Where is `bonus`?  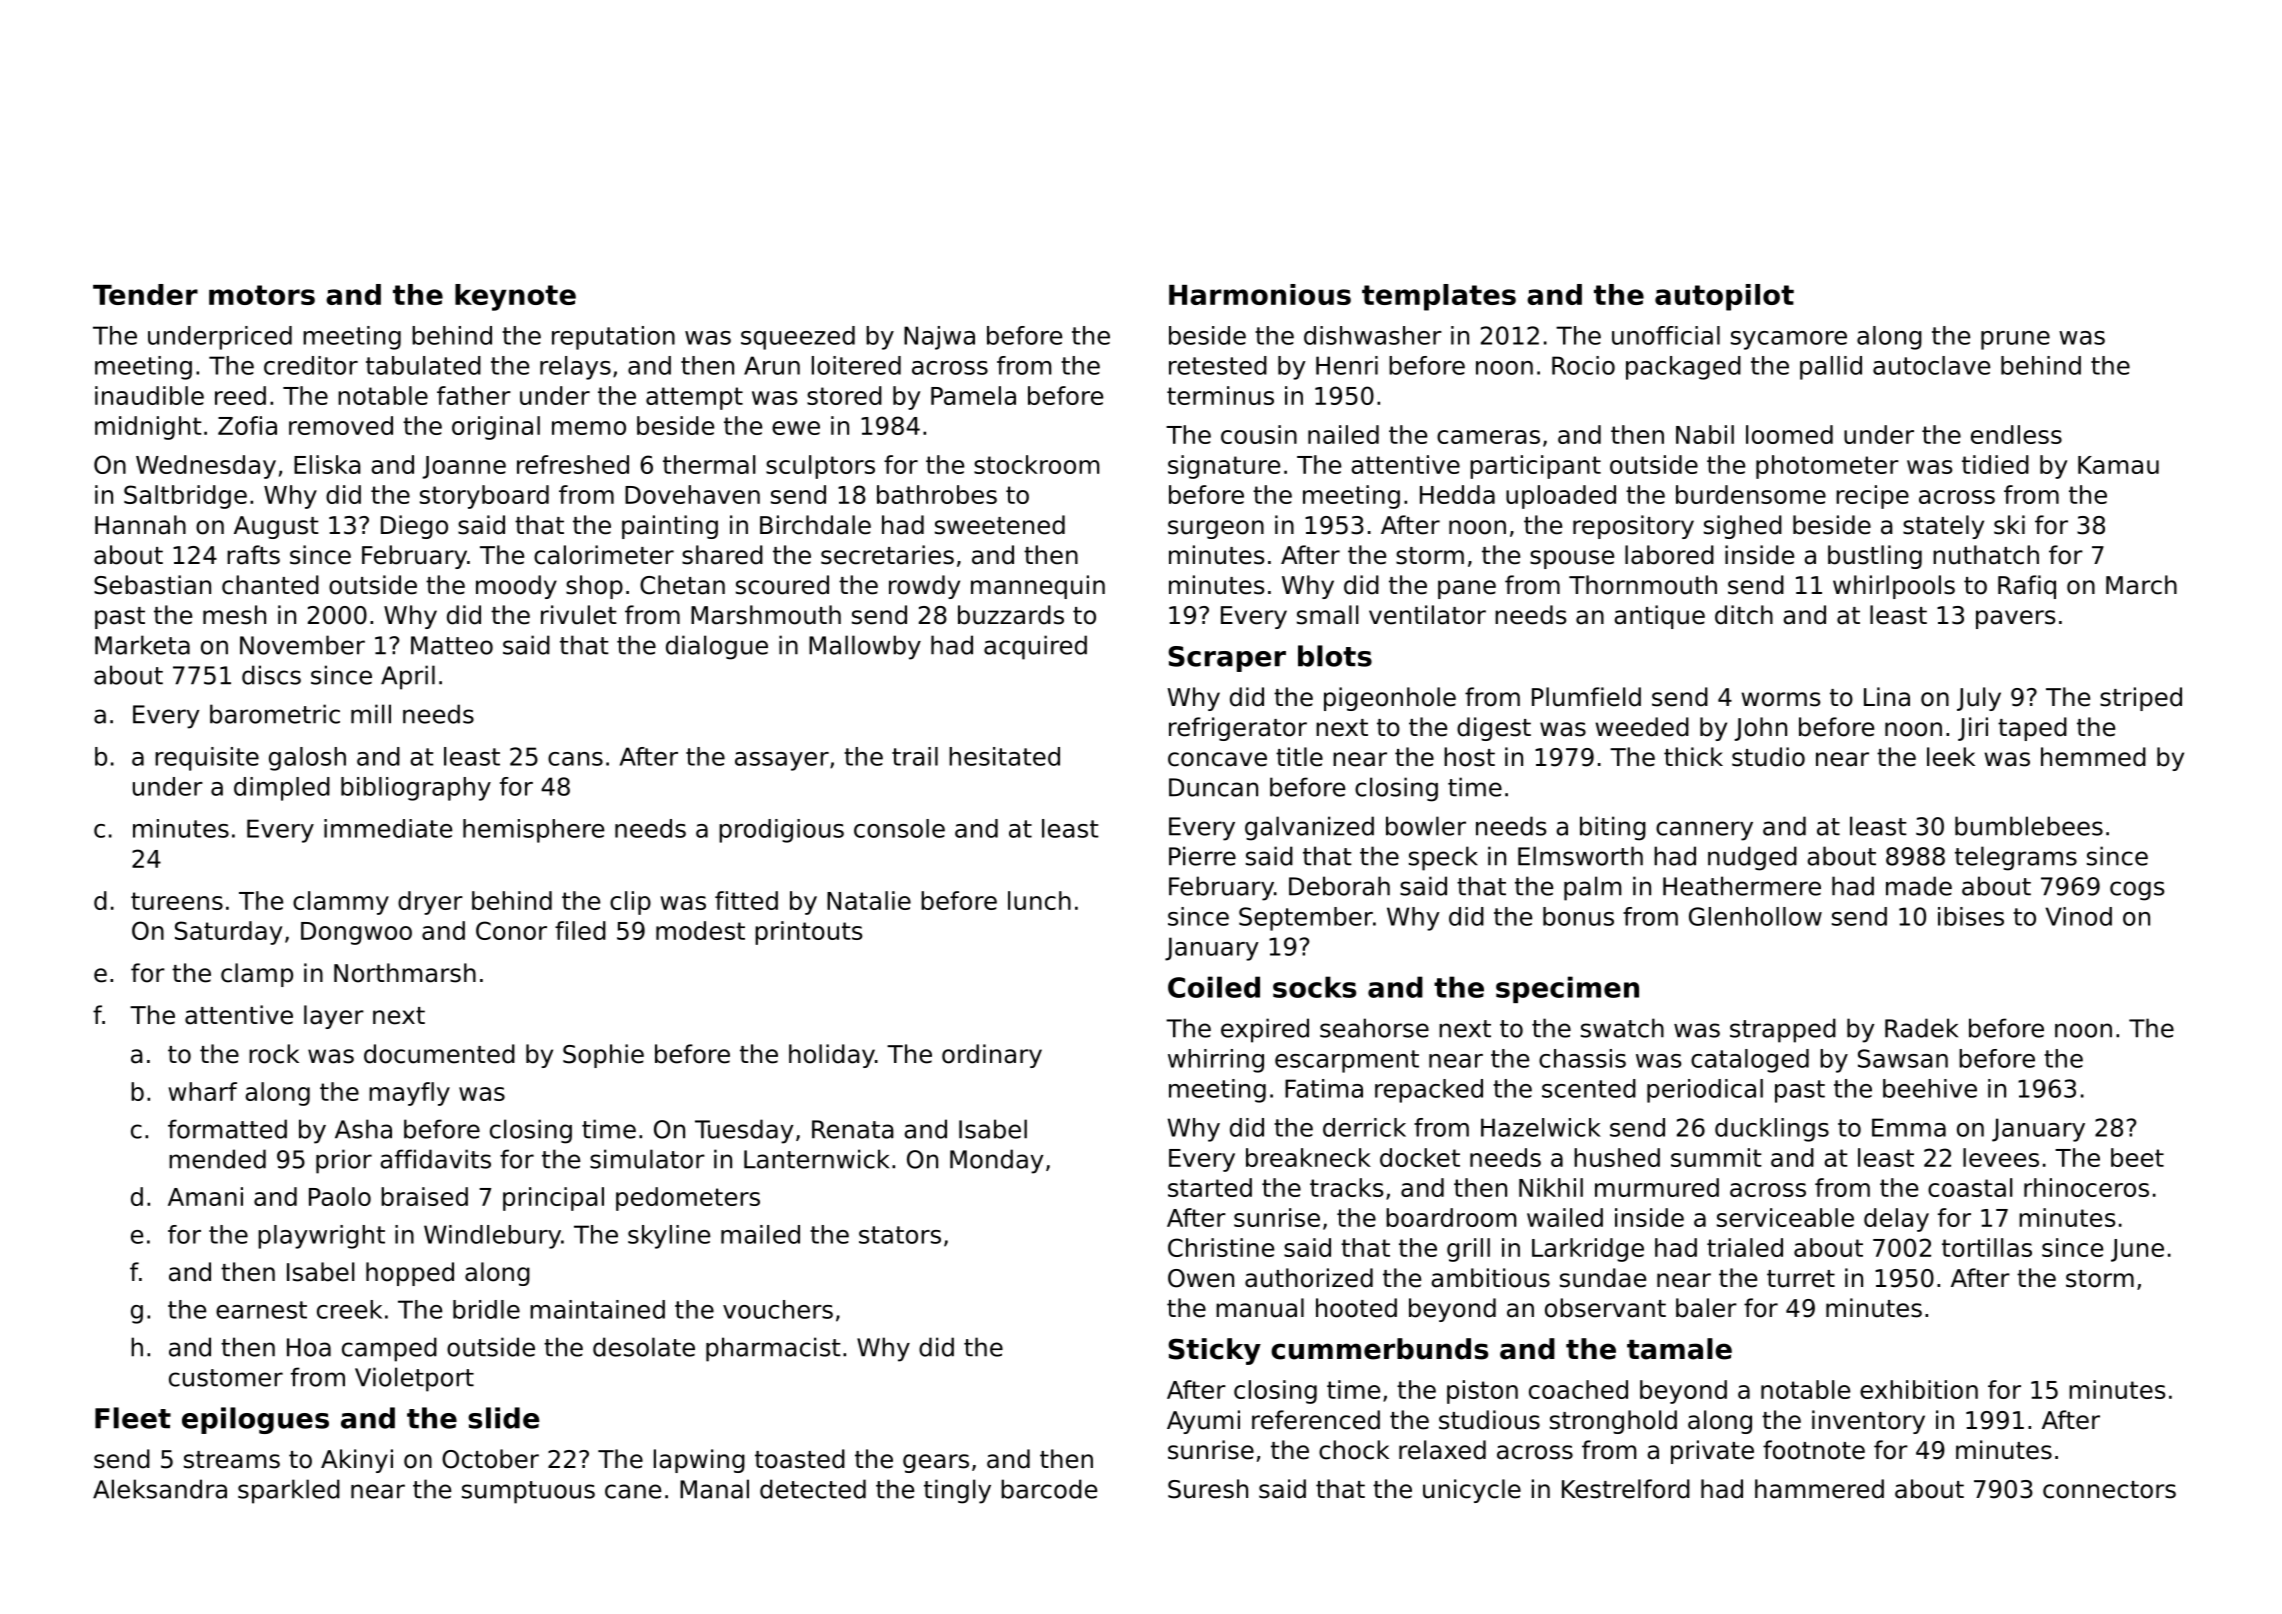 bonus is located at coordinates (1578, 916).
